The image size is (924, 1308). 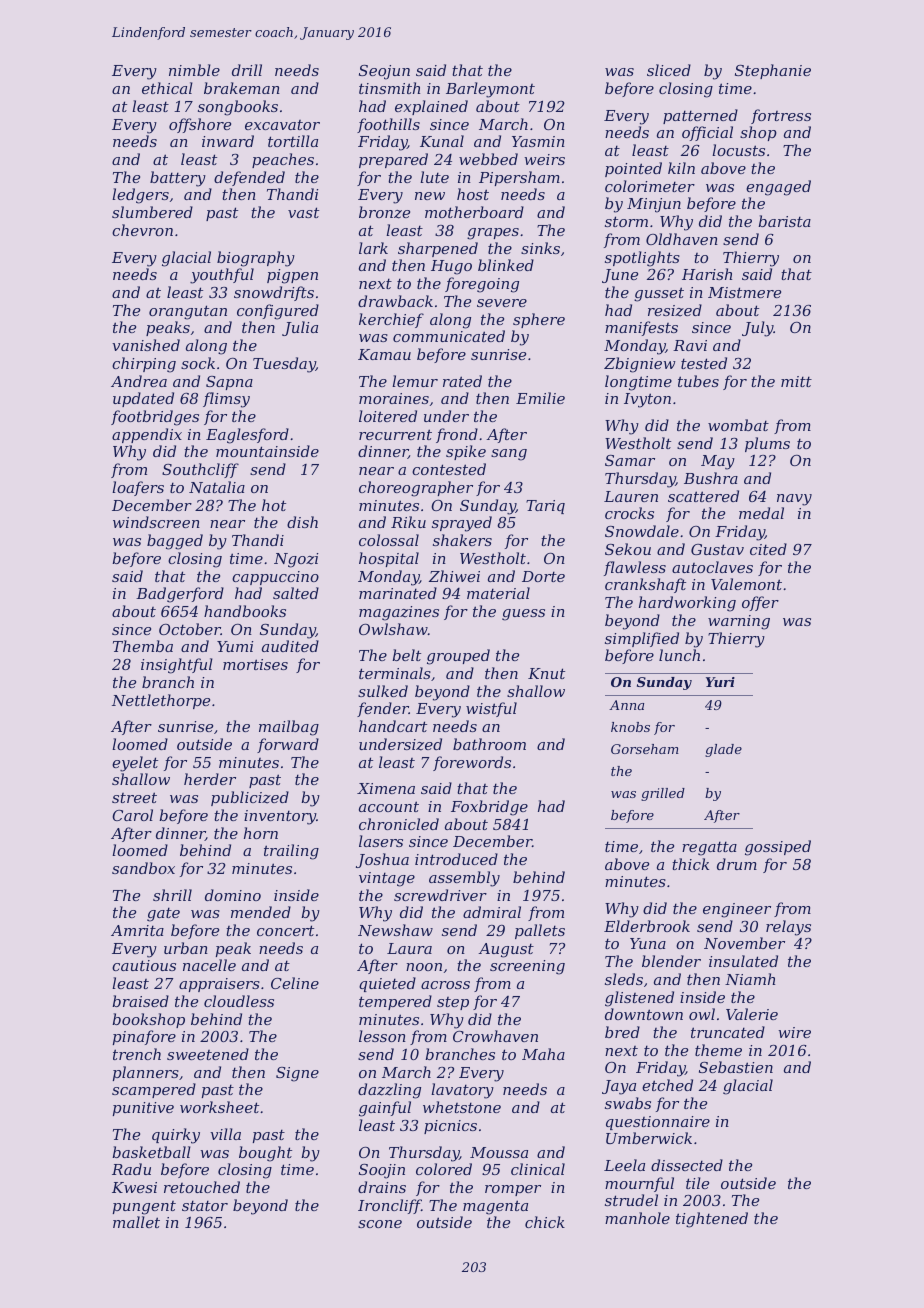 I want to click on peaches, so click(x=283, y=160).
